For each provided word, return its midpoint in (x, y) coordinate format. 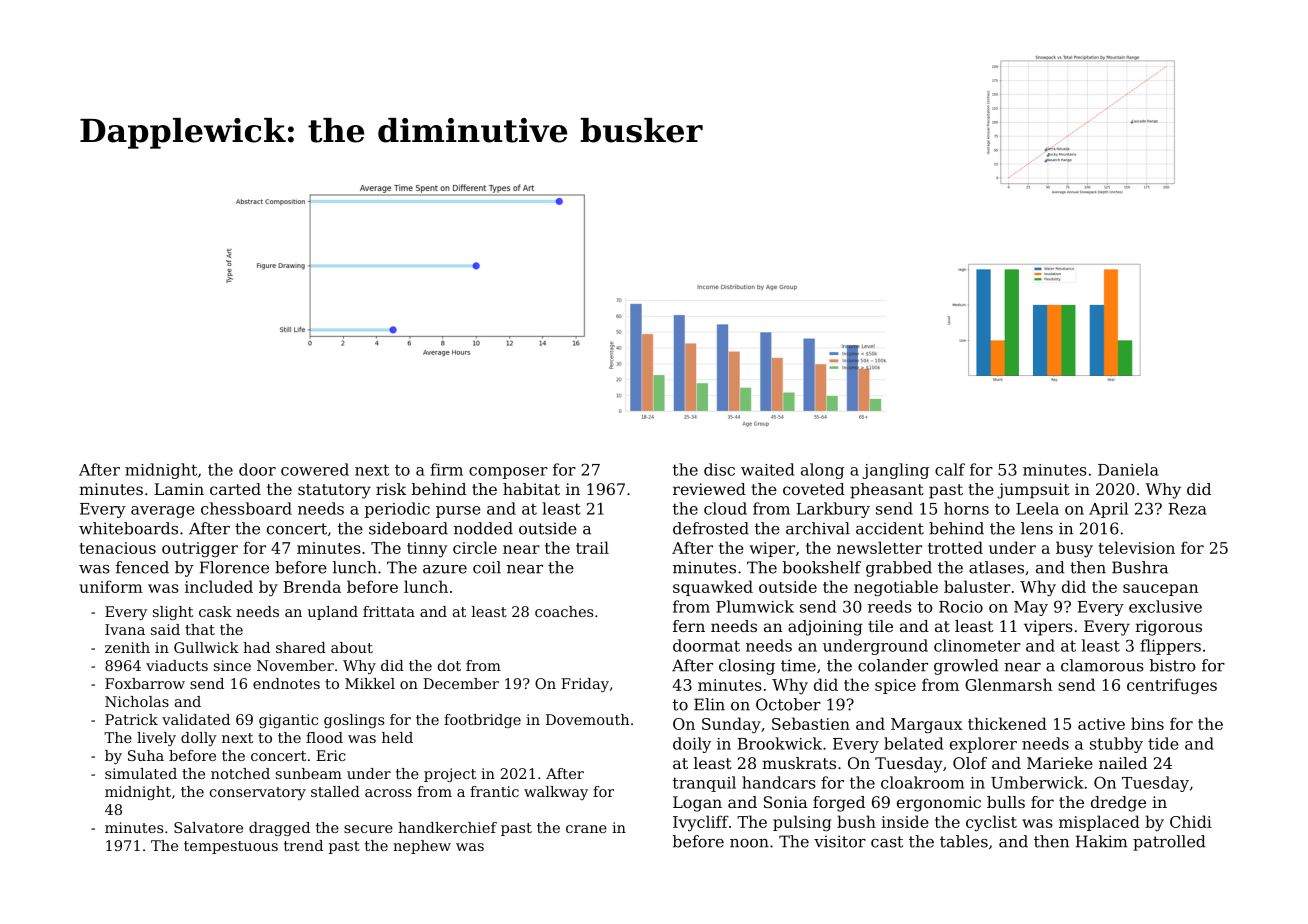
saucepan (1160, 590)
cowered (315, 469)
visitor (840, 841)
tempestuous (231, 847)
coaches (564, 611)
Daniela (1128, 469)
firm (446, 469)
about (352, 647)
